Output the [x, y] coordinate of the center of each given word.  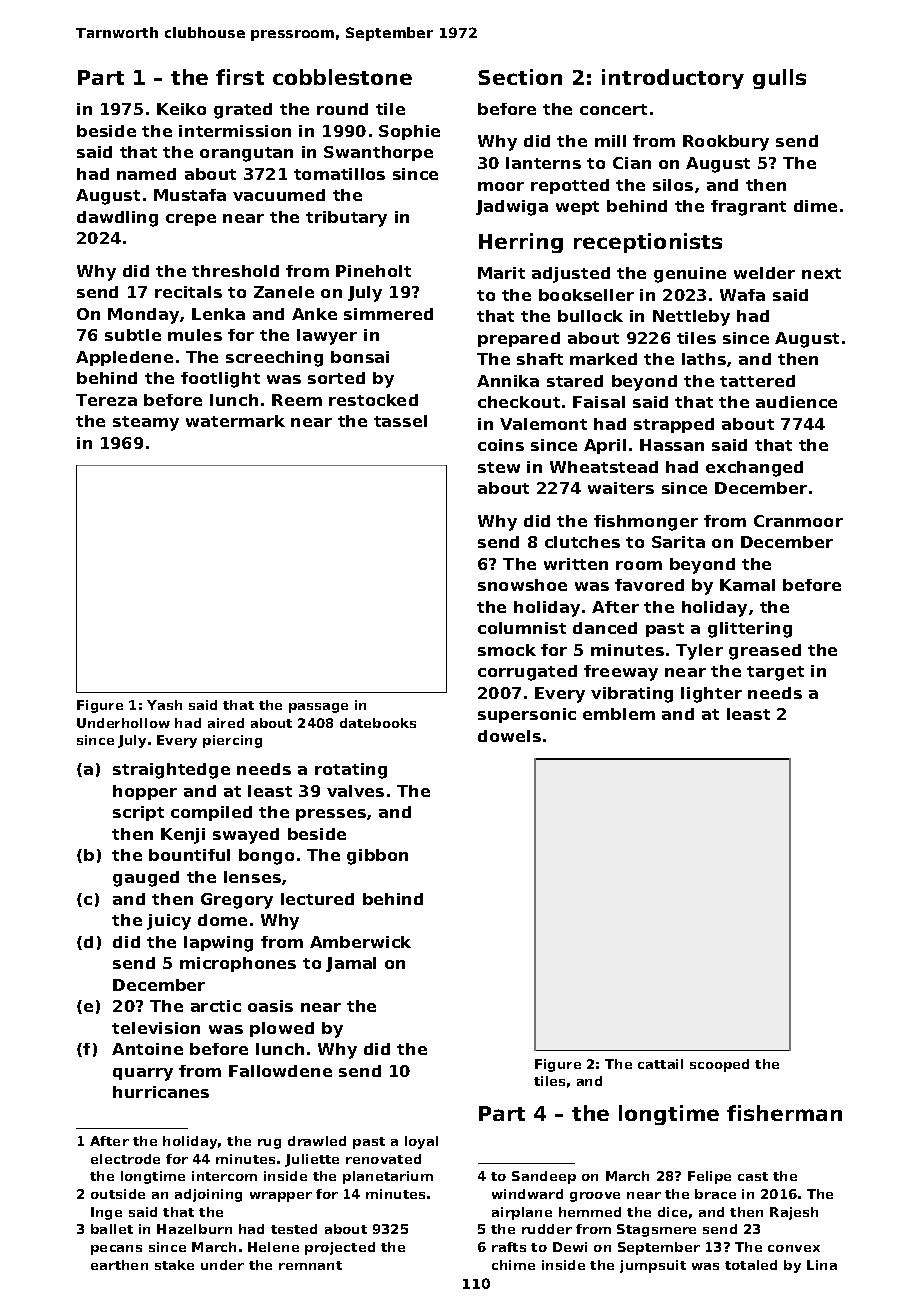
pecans [116, 1250]
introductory [673, 79]
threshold [235, 271]
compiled [211, 813]
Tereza [106, 400]
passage [318, 708]
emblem [619, 714]
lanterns [543, 163]
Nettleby [691, 318]
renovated [383, 1159]
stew [499, 467]
